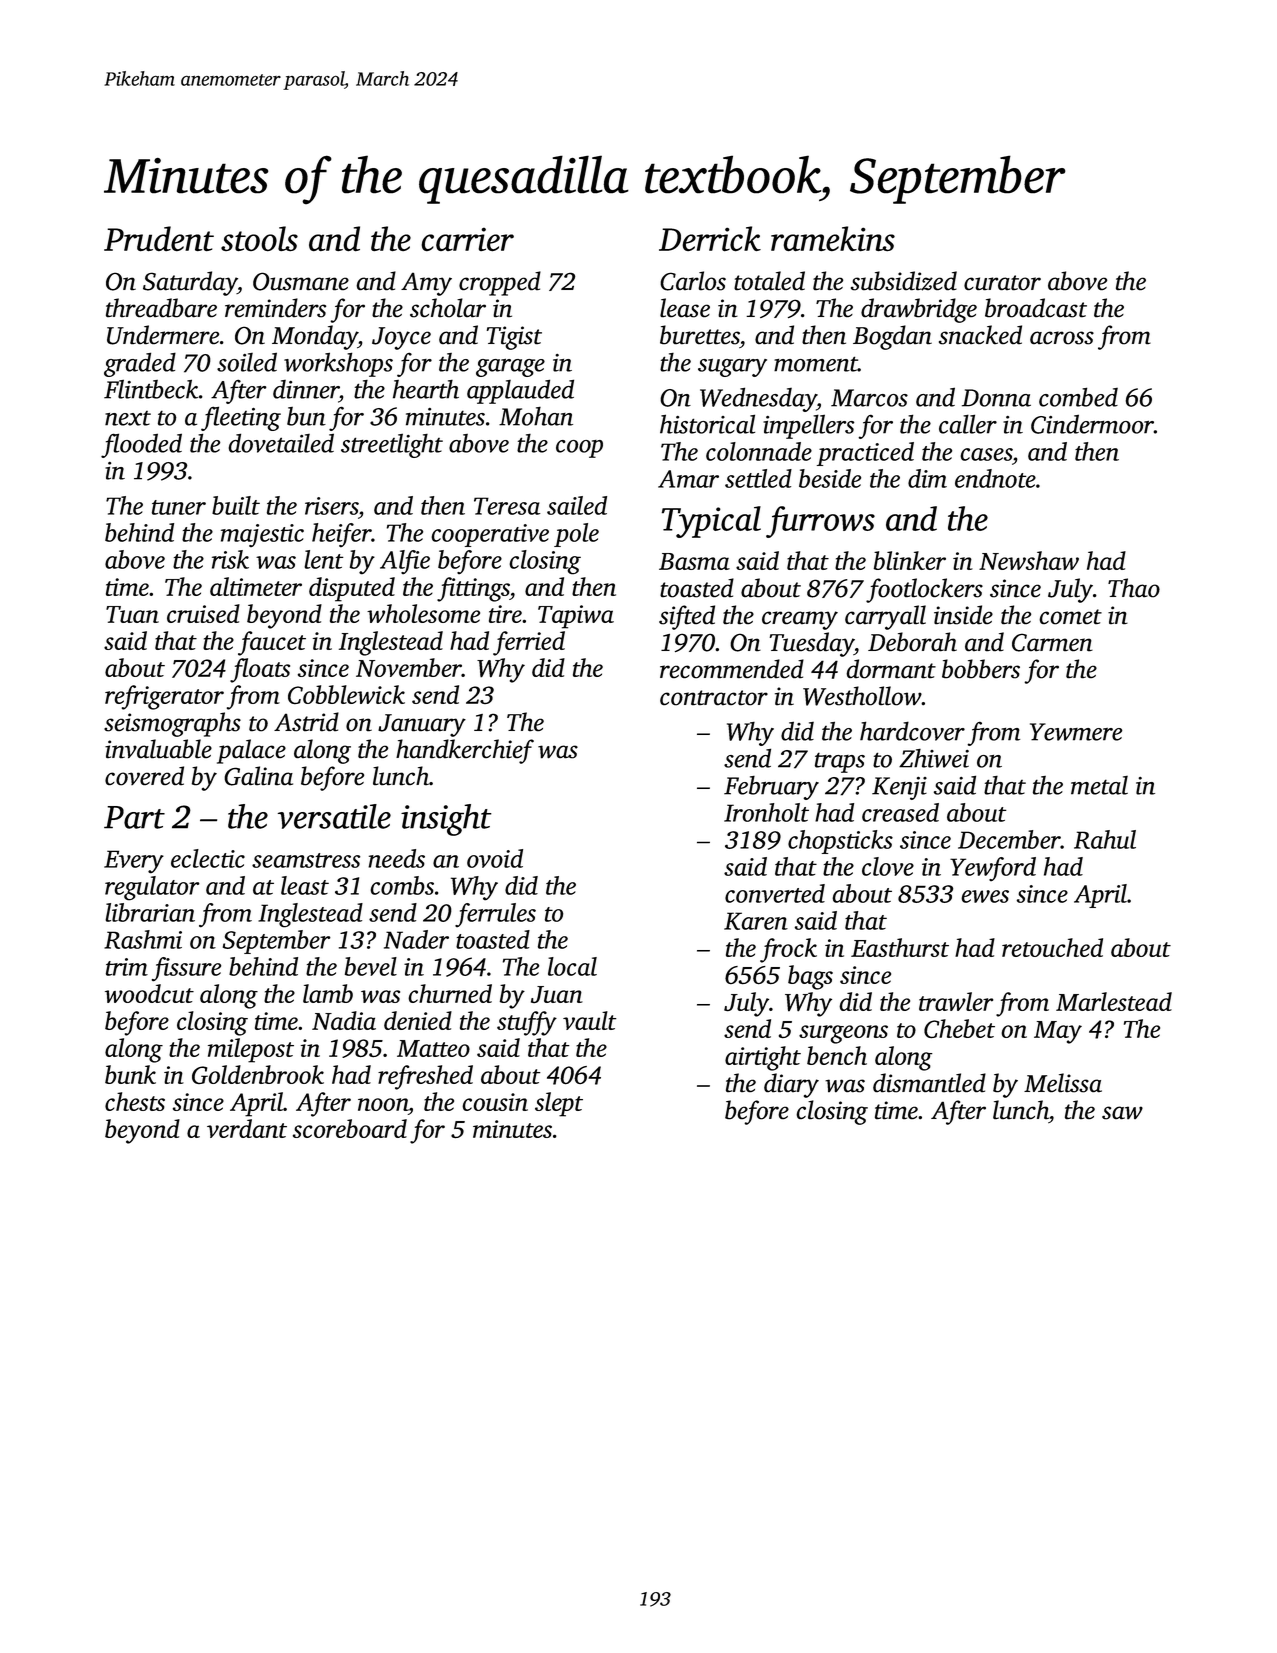 The height and width of the screenshot is (1653, 1277). I want to click on seismographs, so click(172, 724).
